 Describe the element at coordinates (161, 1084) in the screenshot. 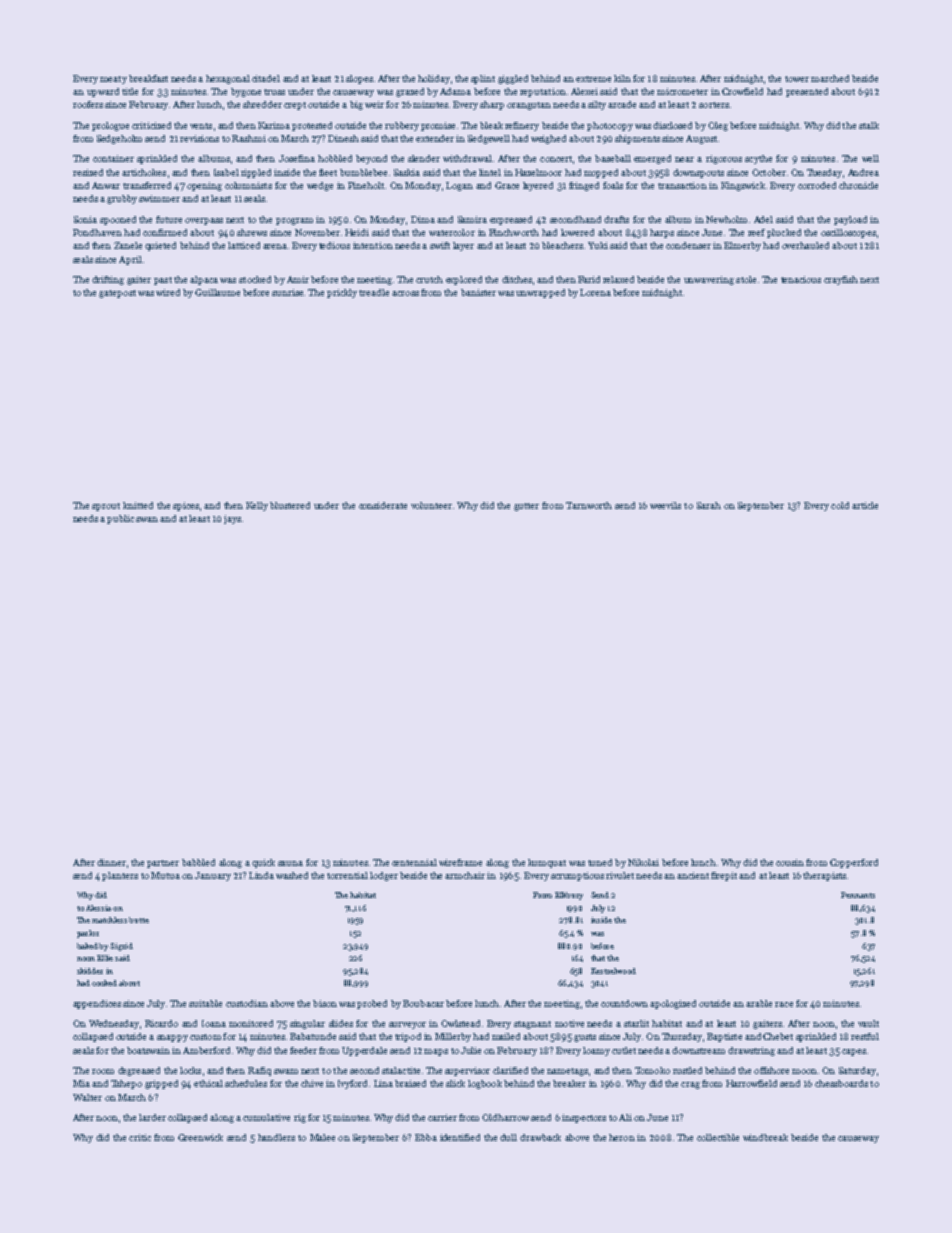

I see `gripped` at that location.
